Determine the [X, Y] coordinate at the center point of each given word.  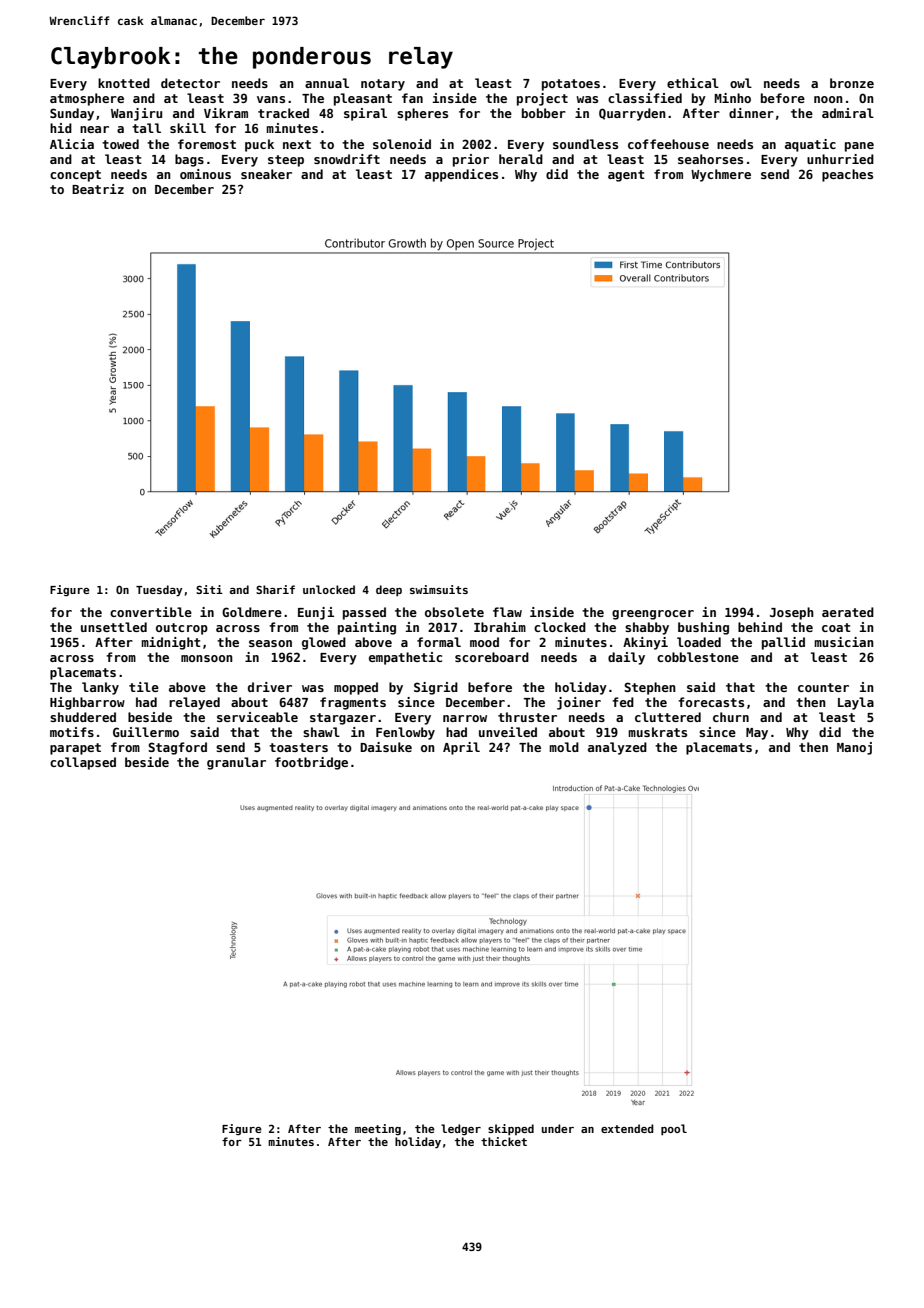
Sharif [275, 589]
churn [731, 717]
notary [383, 85]
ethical [693, 83]
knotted [124, 83]
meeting [378, 1129]
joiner [579, 703]
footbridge [311, 763]
